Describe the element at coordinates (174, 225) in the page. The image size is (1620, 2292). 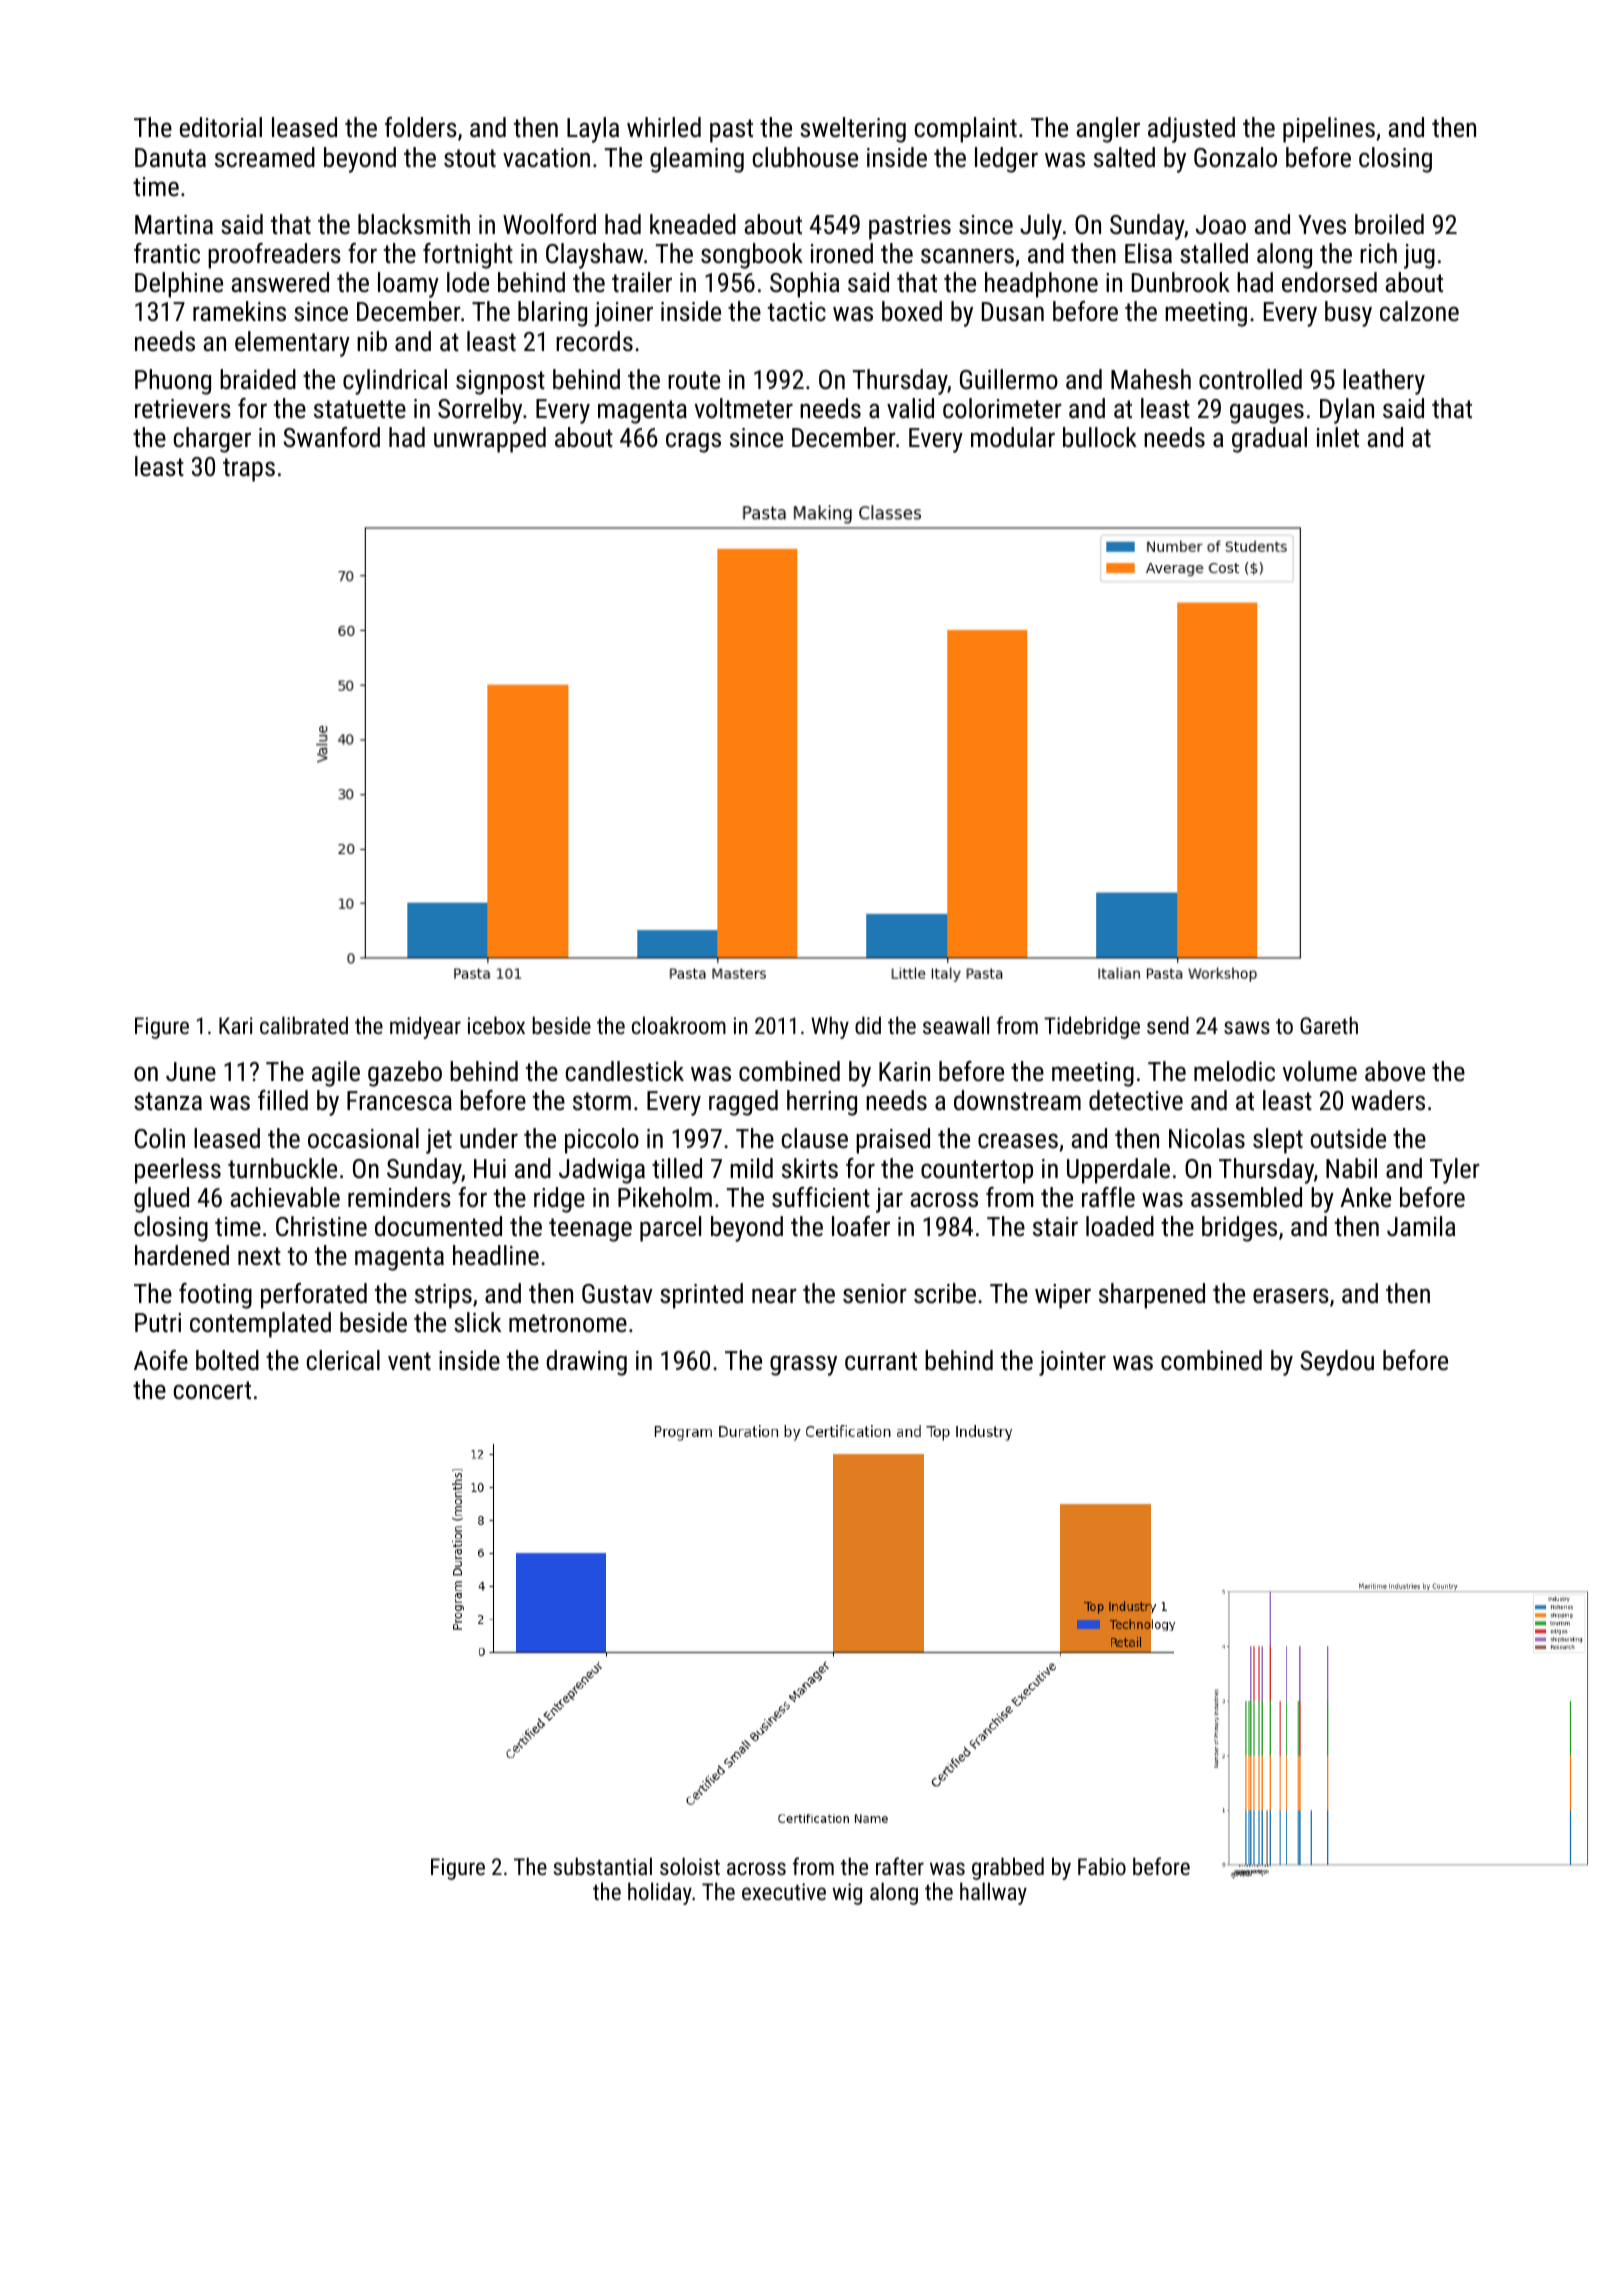
I see `Martina` at that location.
